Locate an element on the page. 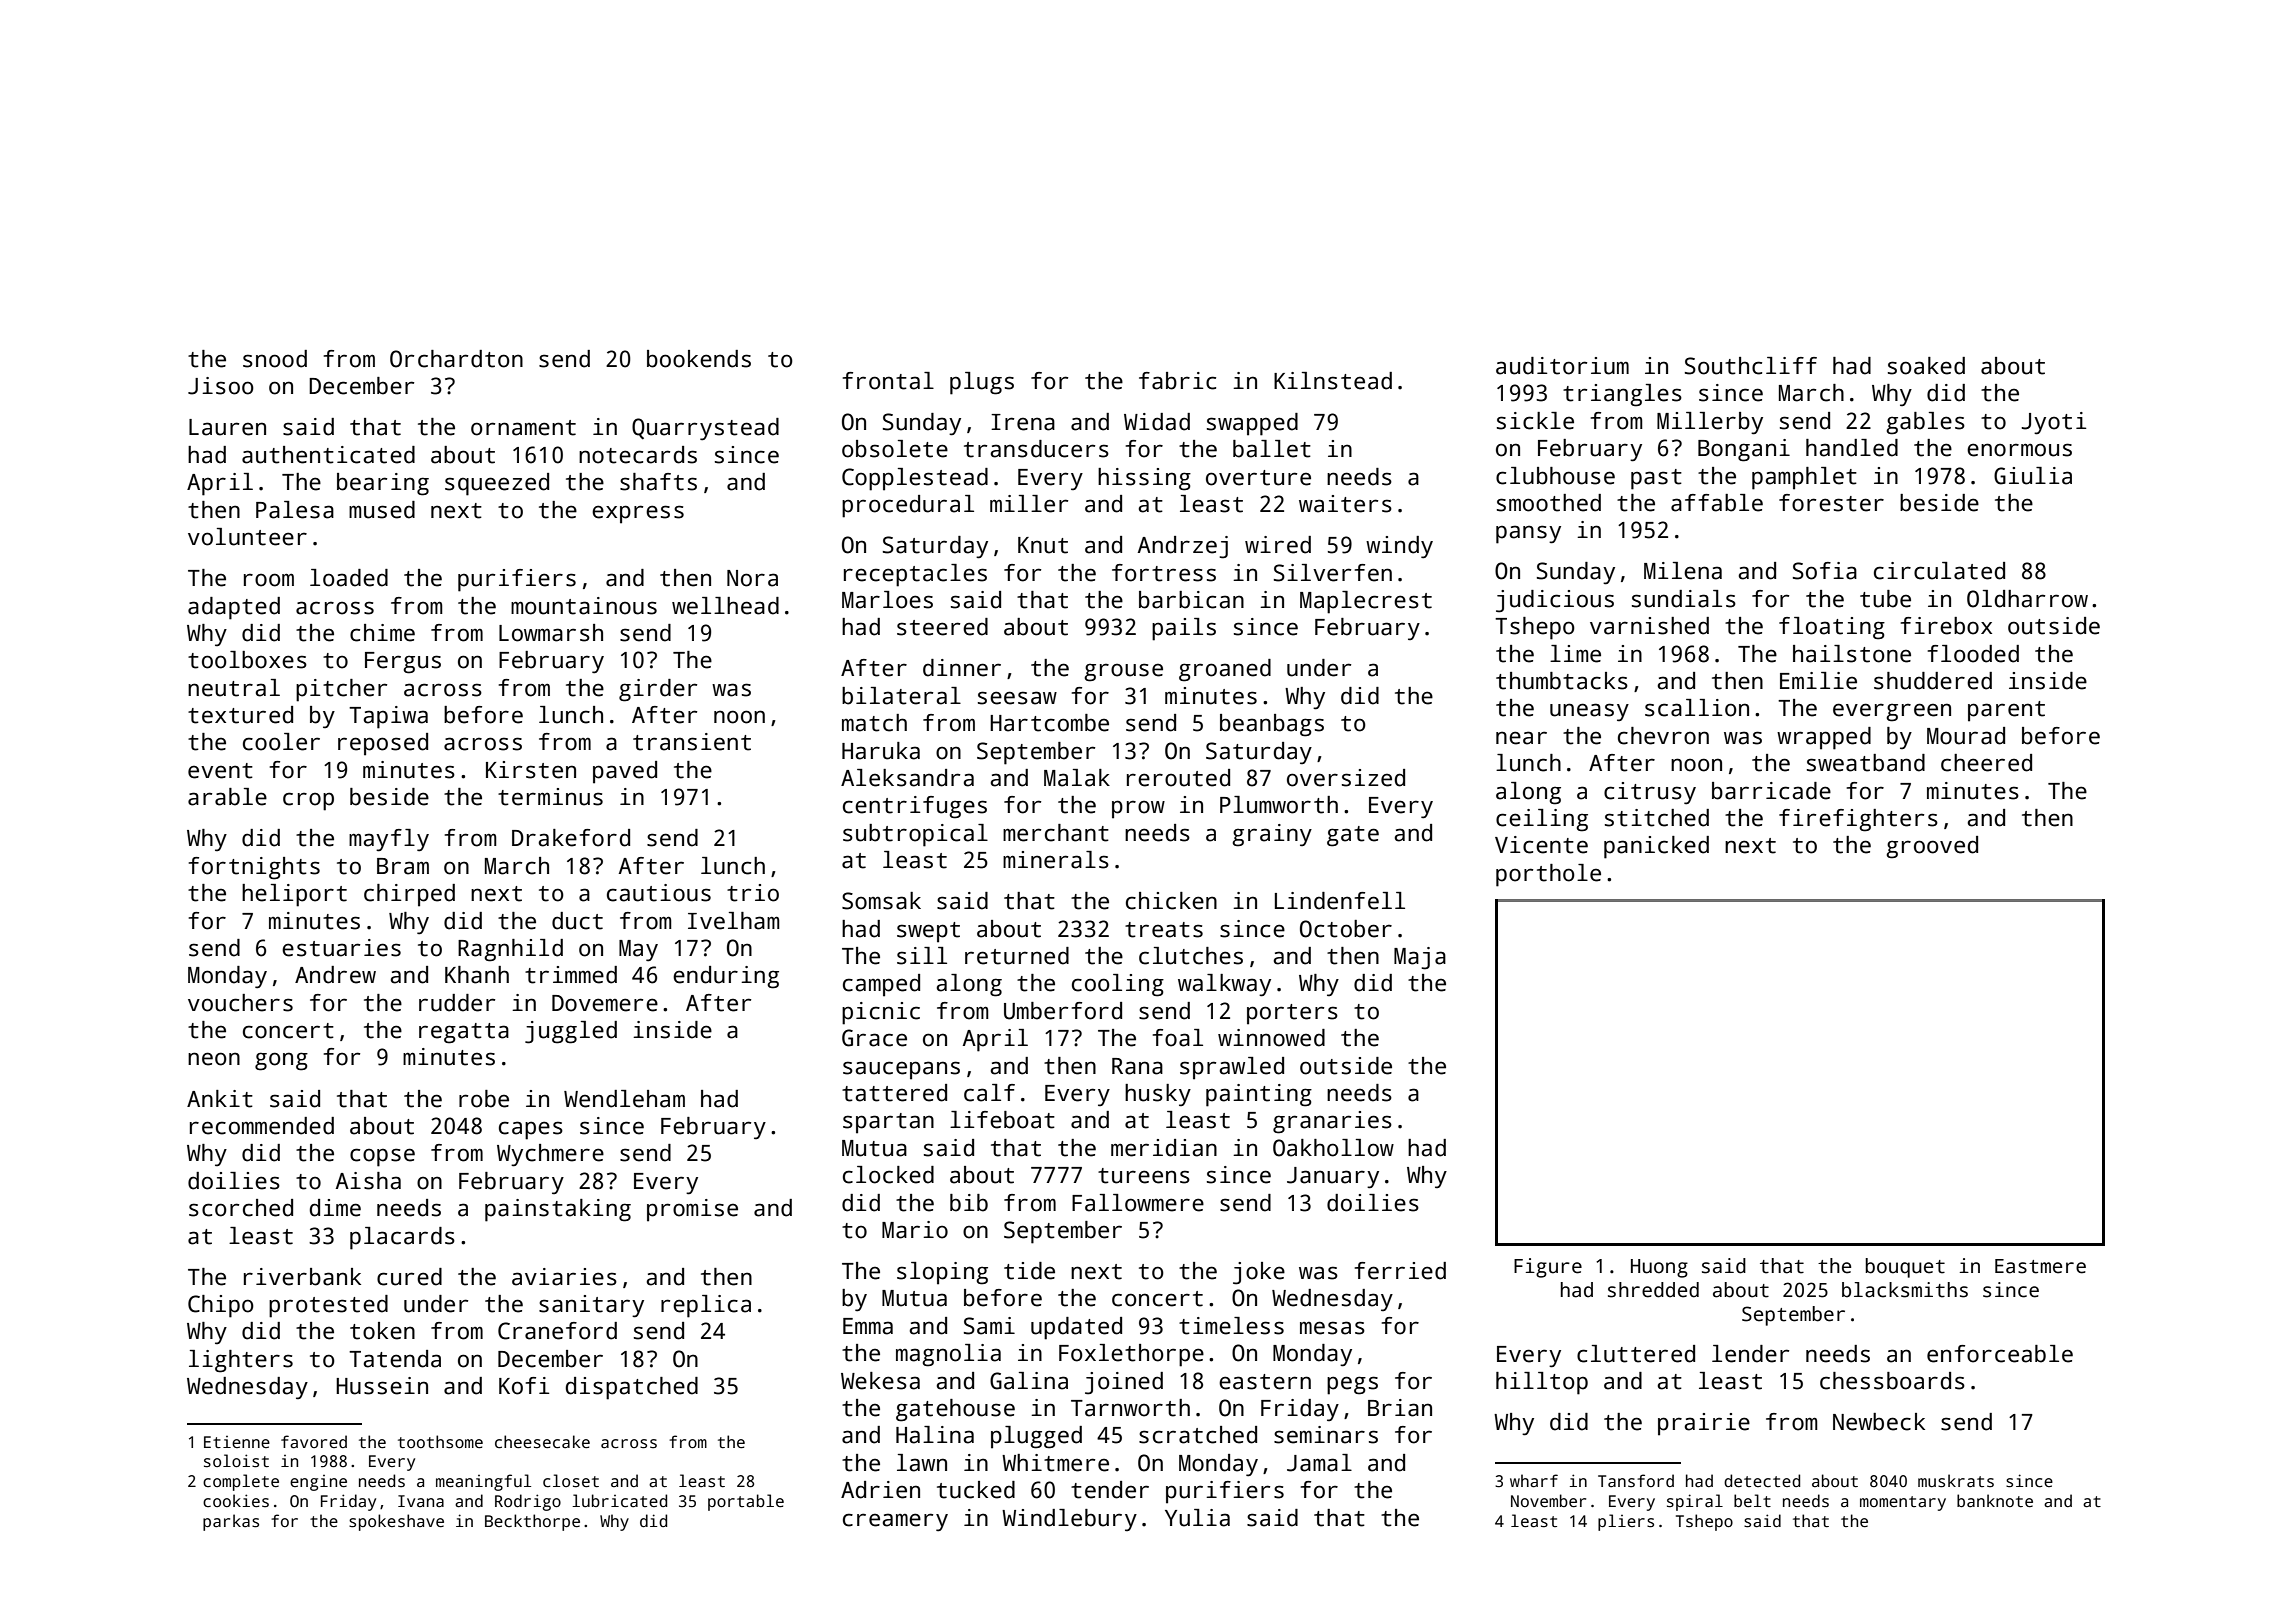 The height and width of the document is (1620, 2292). soaked is located at coordinates (1926, 366).
